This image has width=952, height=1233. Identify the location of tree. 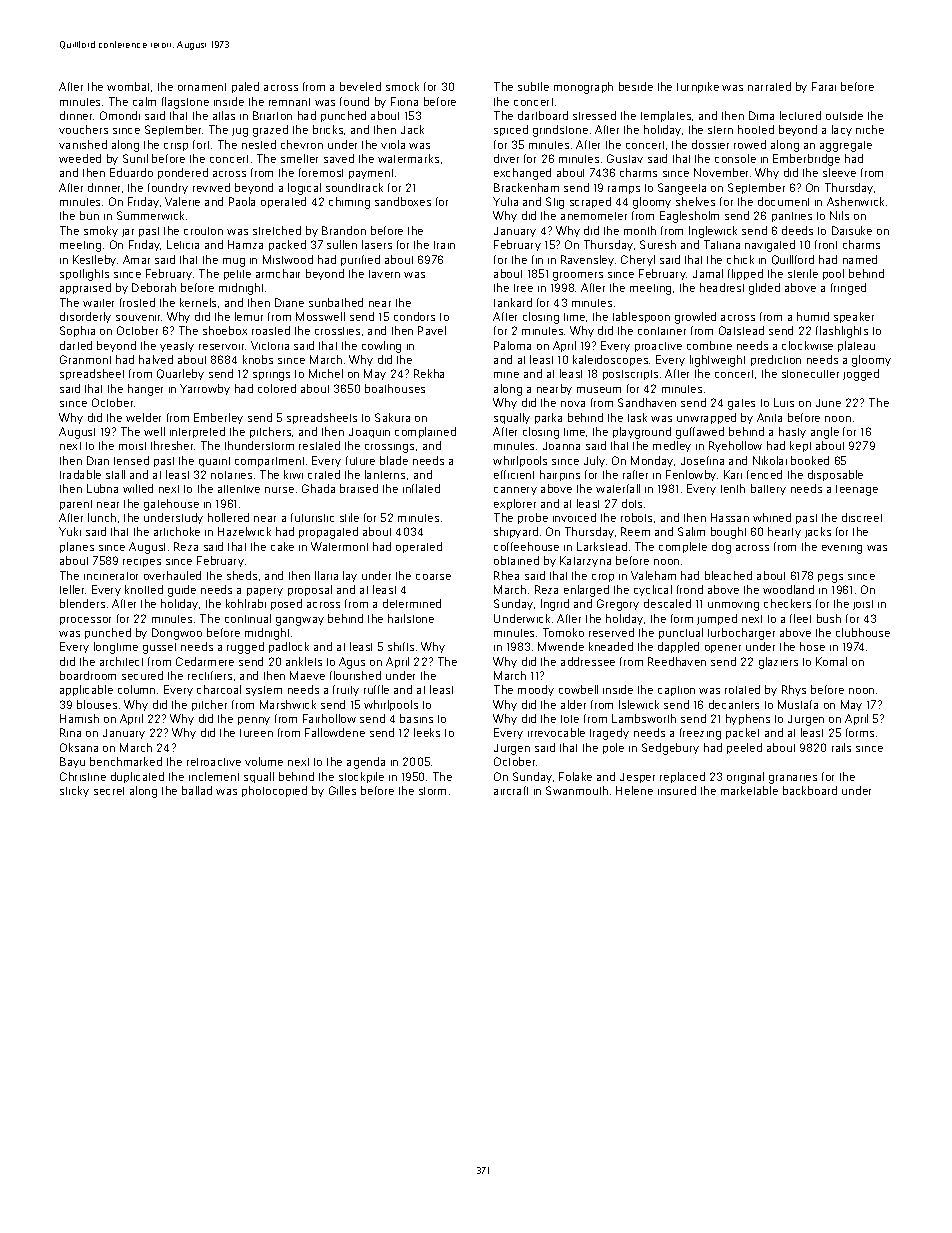
(523, 288).
